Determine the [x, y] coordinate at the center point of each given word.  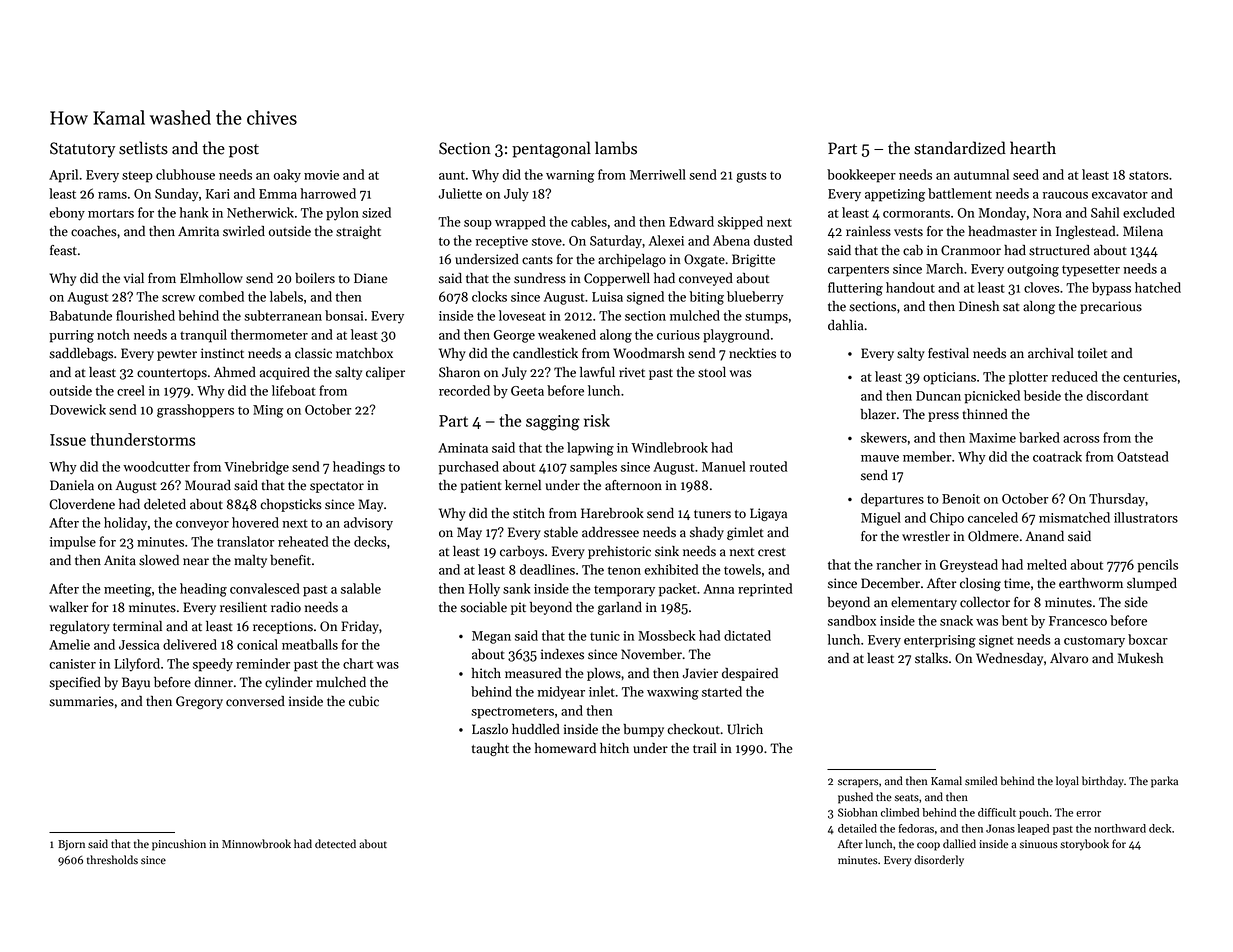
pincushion [179, 845]
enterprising [940, 641]
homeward [565, 748]
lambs [616, 148]
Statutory [82, 150]
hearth [1033, 148]
